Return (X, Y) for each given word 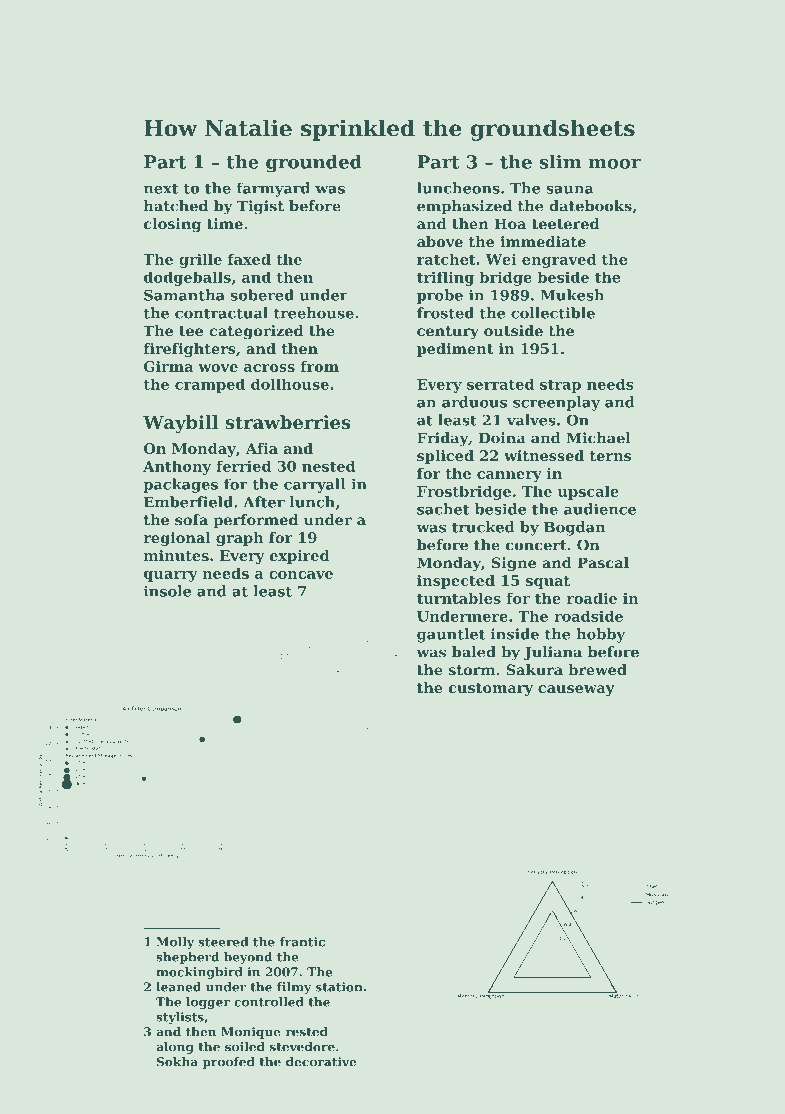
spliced (445, 457)
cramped (210, 385)
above (440, 241)
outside (513, 331)
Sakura (534, 670)
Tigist (260, 207)
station (339, 987)
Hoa (510, 224)
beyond (248, 958)
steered (223, 942)
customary (490, 689)
